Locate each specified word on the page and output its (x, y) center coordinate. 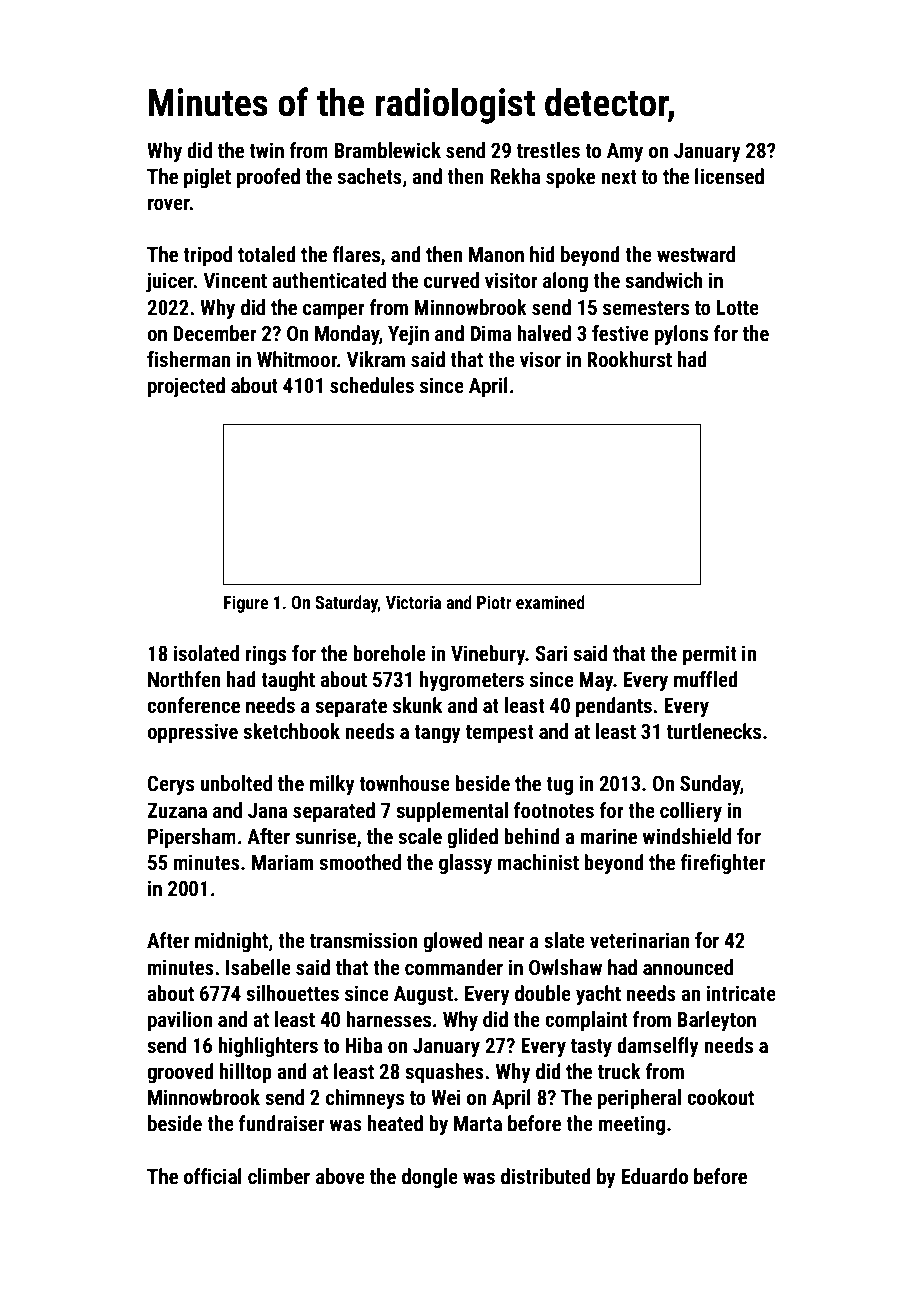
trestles (548, 150)
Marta (478, 1124)
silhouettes (292, 993)
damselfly (658, 1047)
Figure (246, 604)
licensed (729, 176)
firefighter (723, 864)
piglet (207, 178)
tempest (500, 734)
